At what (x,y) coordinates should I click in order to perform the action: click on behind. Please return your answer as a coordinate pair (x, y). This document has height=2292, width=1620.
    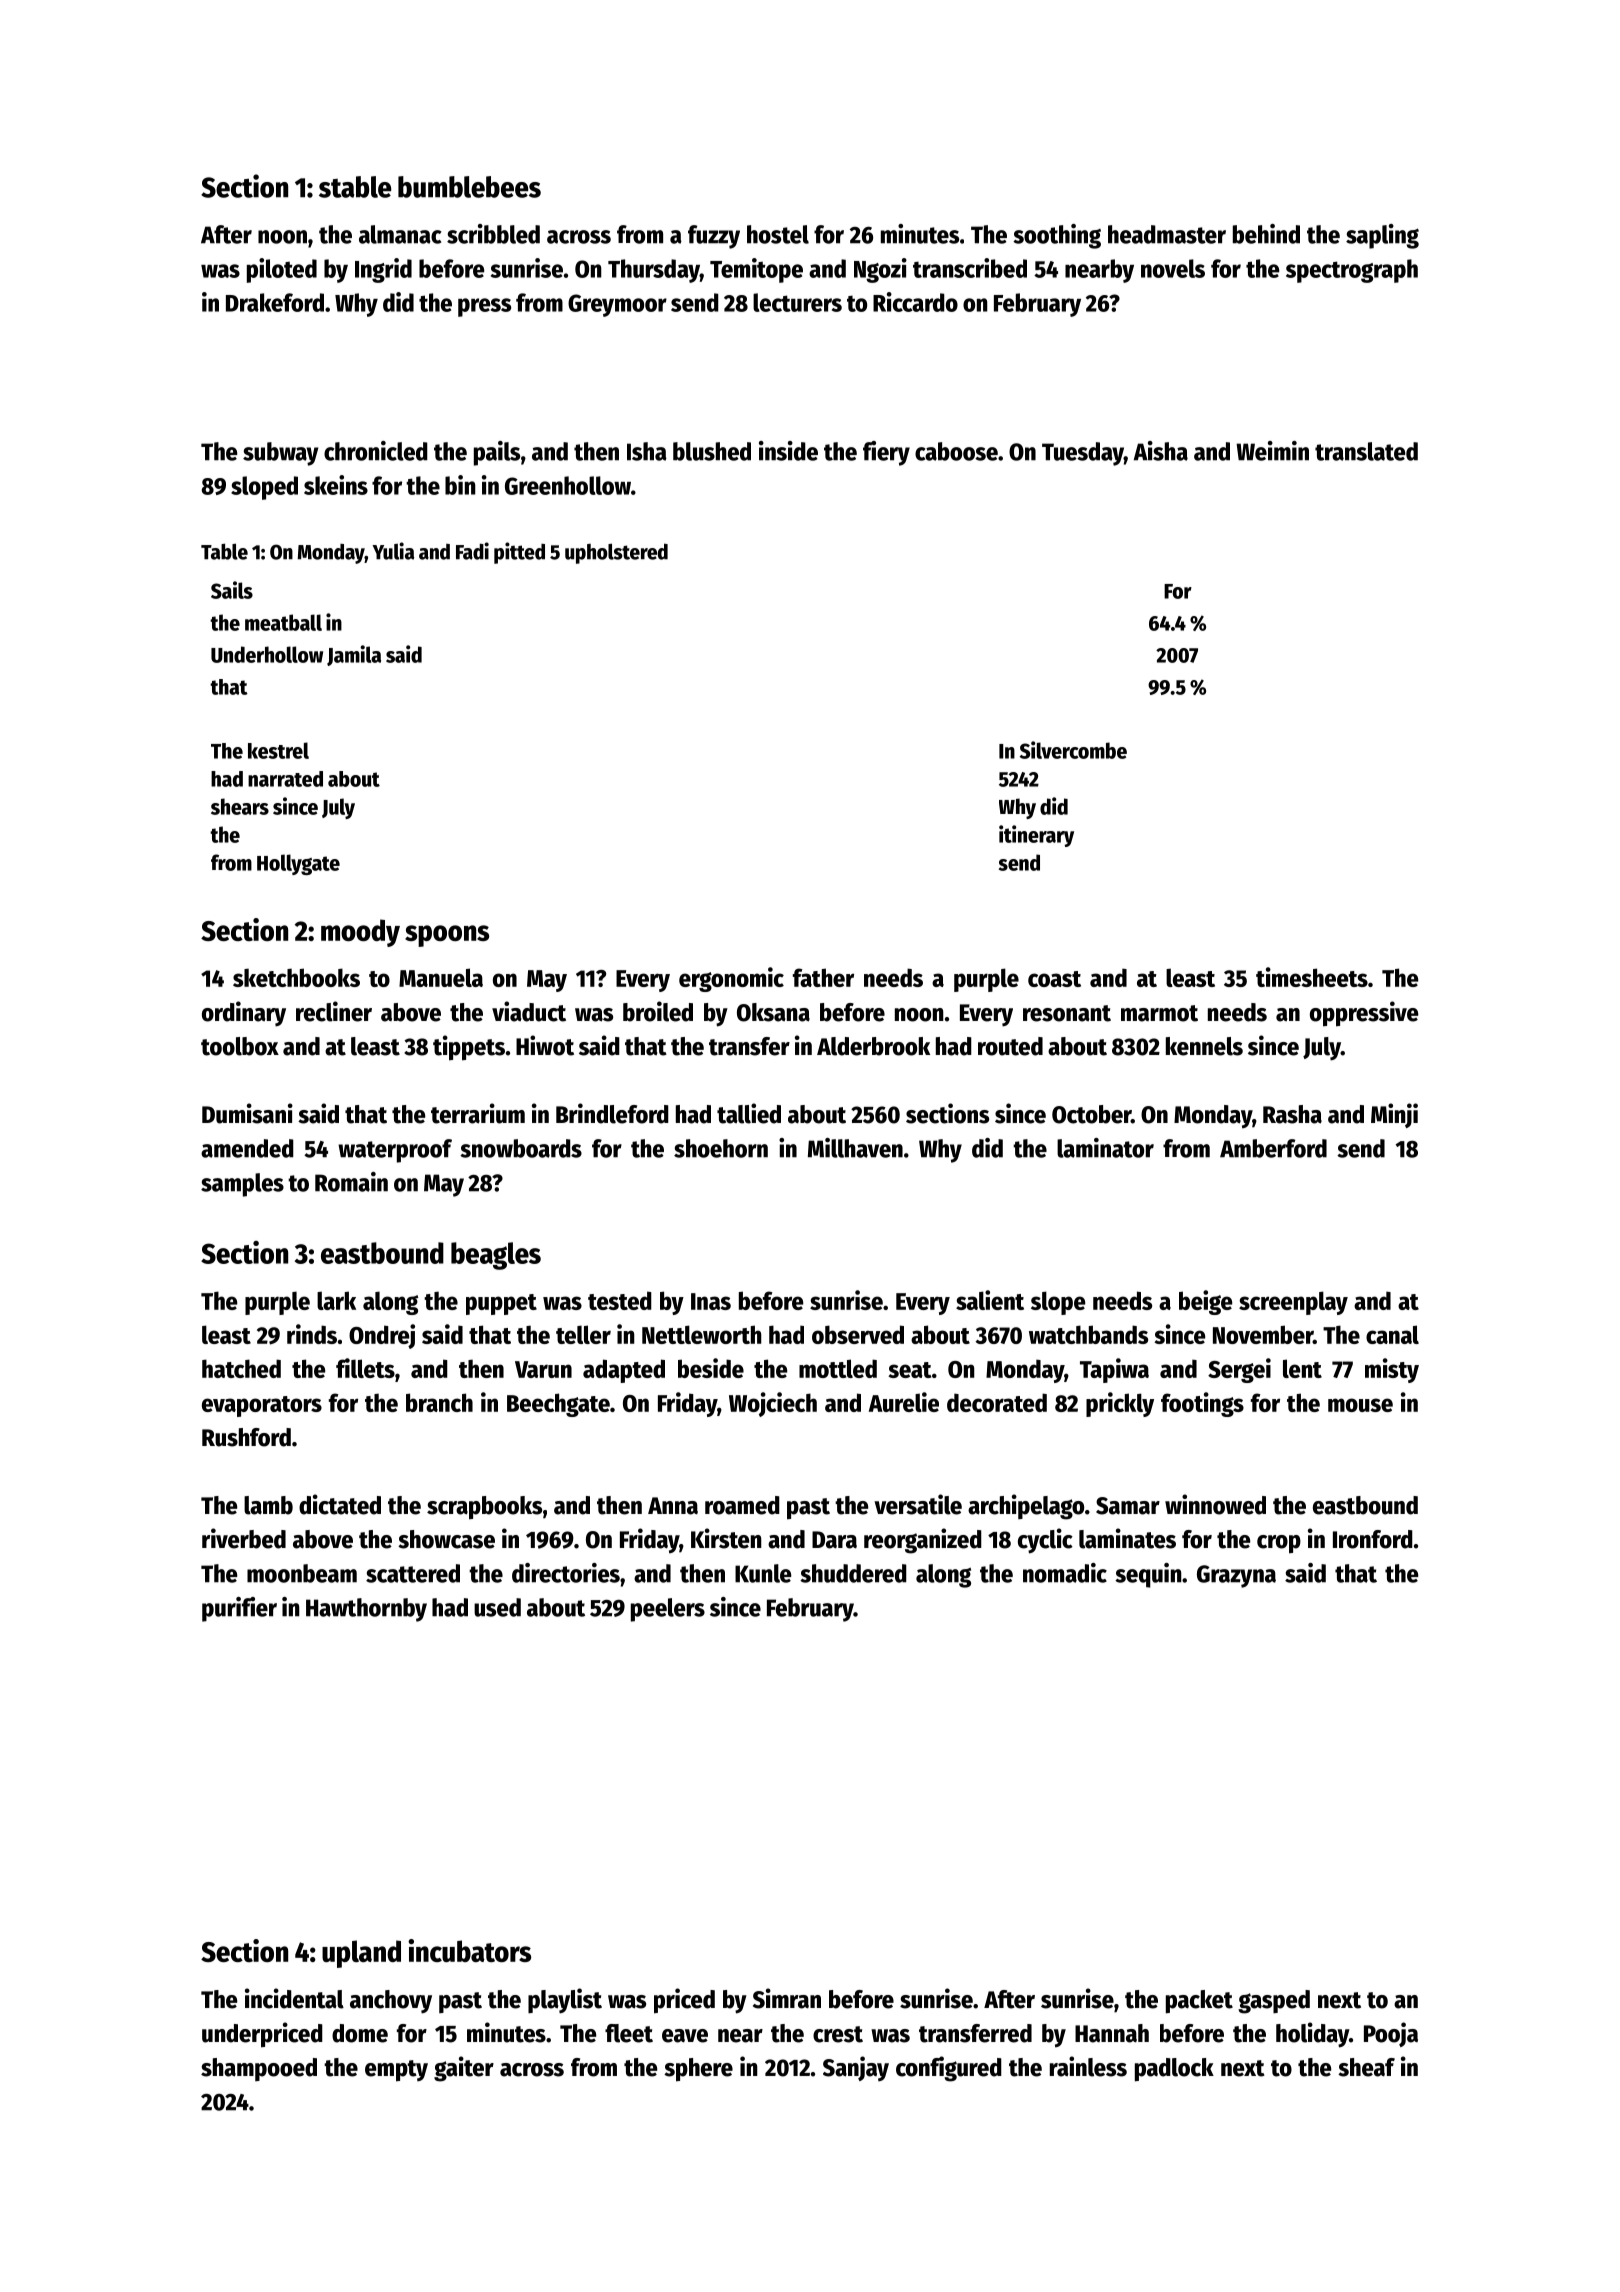
    Looking at the image, I should click on (1266, 234).
